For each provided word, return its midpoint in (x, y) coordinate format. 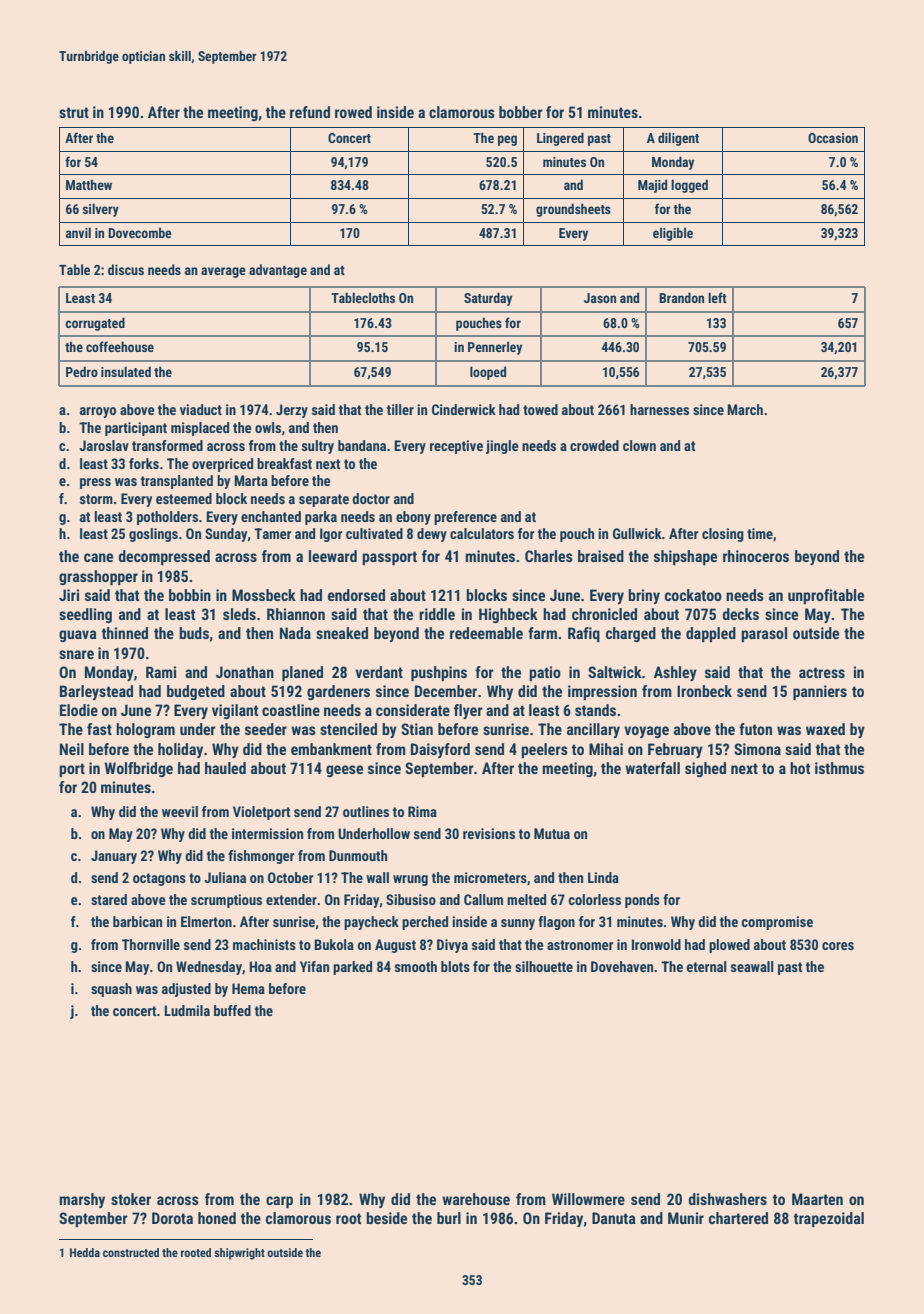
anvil (78, 232)
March (745, 409)
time (760, 533)
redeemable (486, 633)
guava (78, 636)
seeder (266, 729)
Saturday (488, 299)
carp (279, 1202)
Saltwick (615, 672)
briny (644, 596)
